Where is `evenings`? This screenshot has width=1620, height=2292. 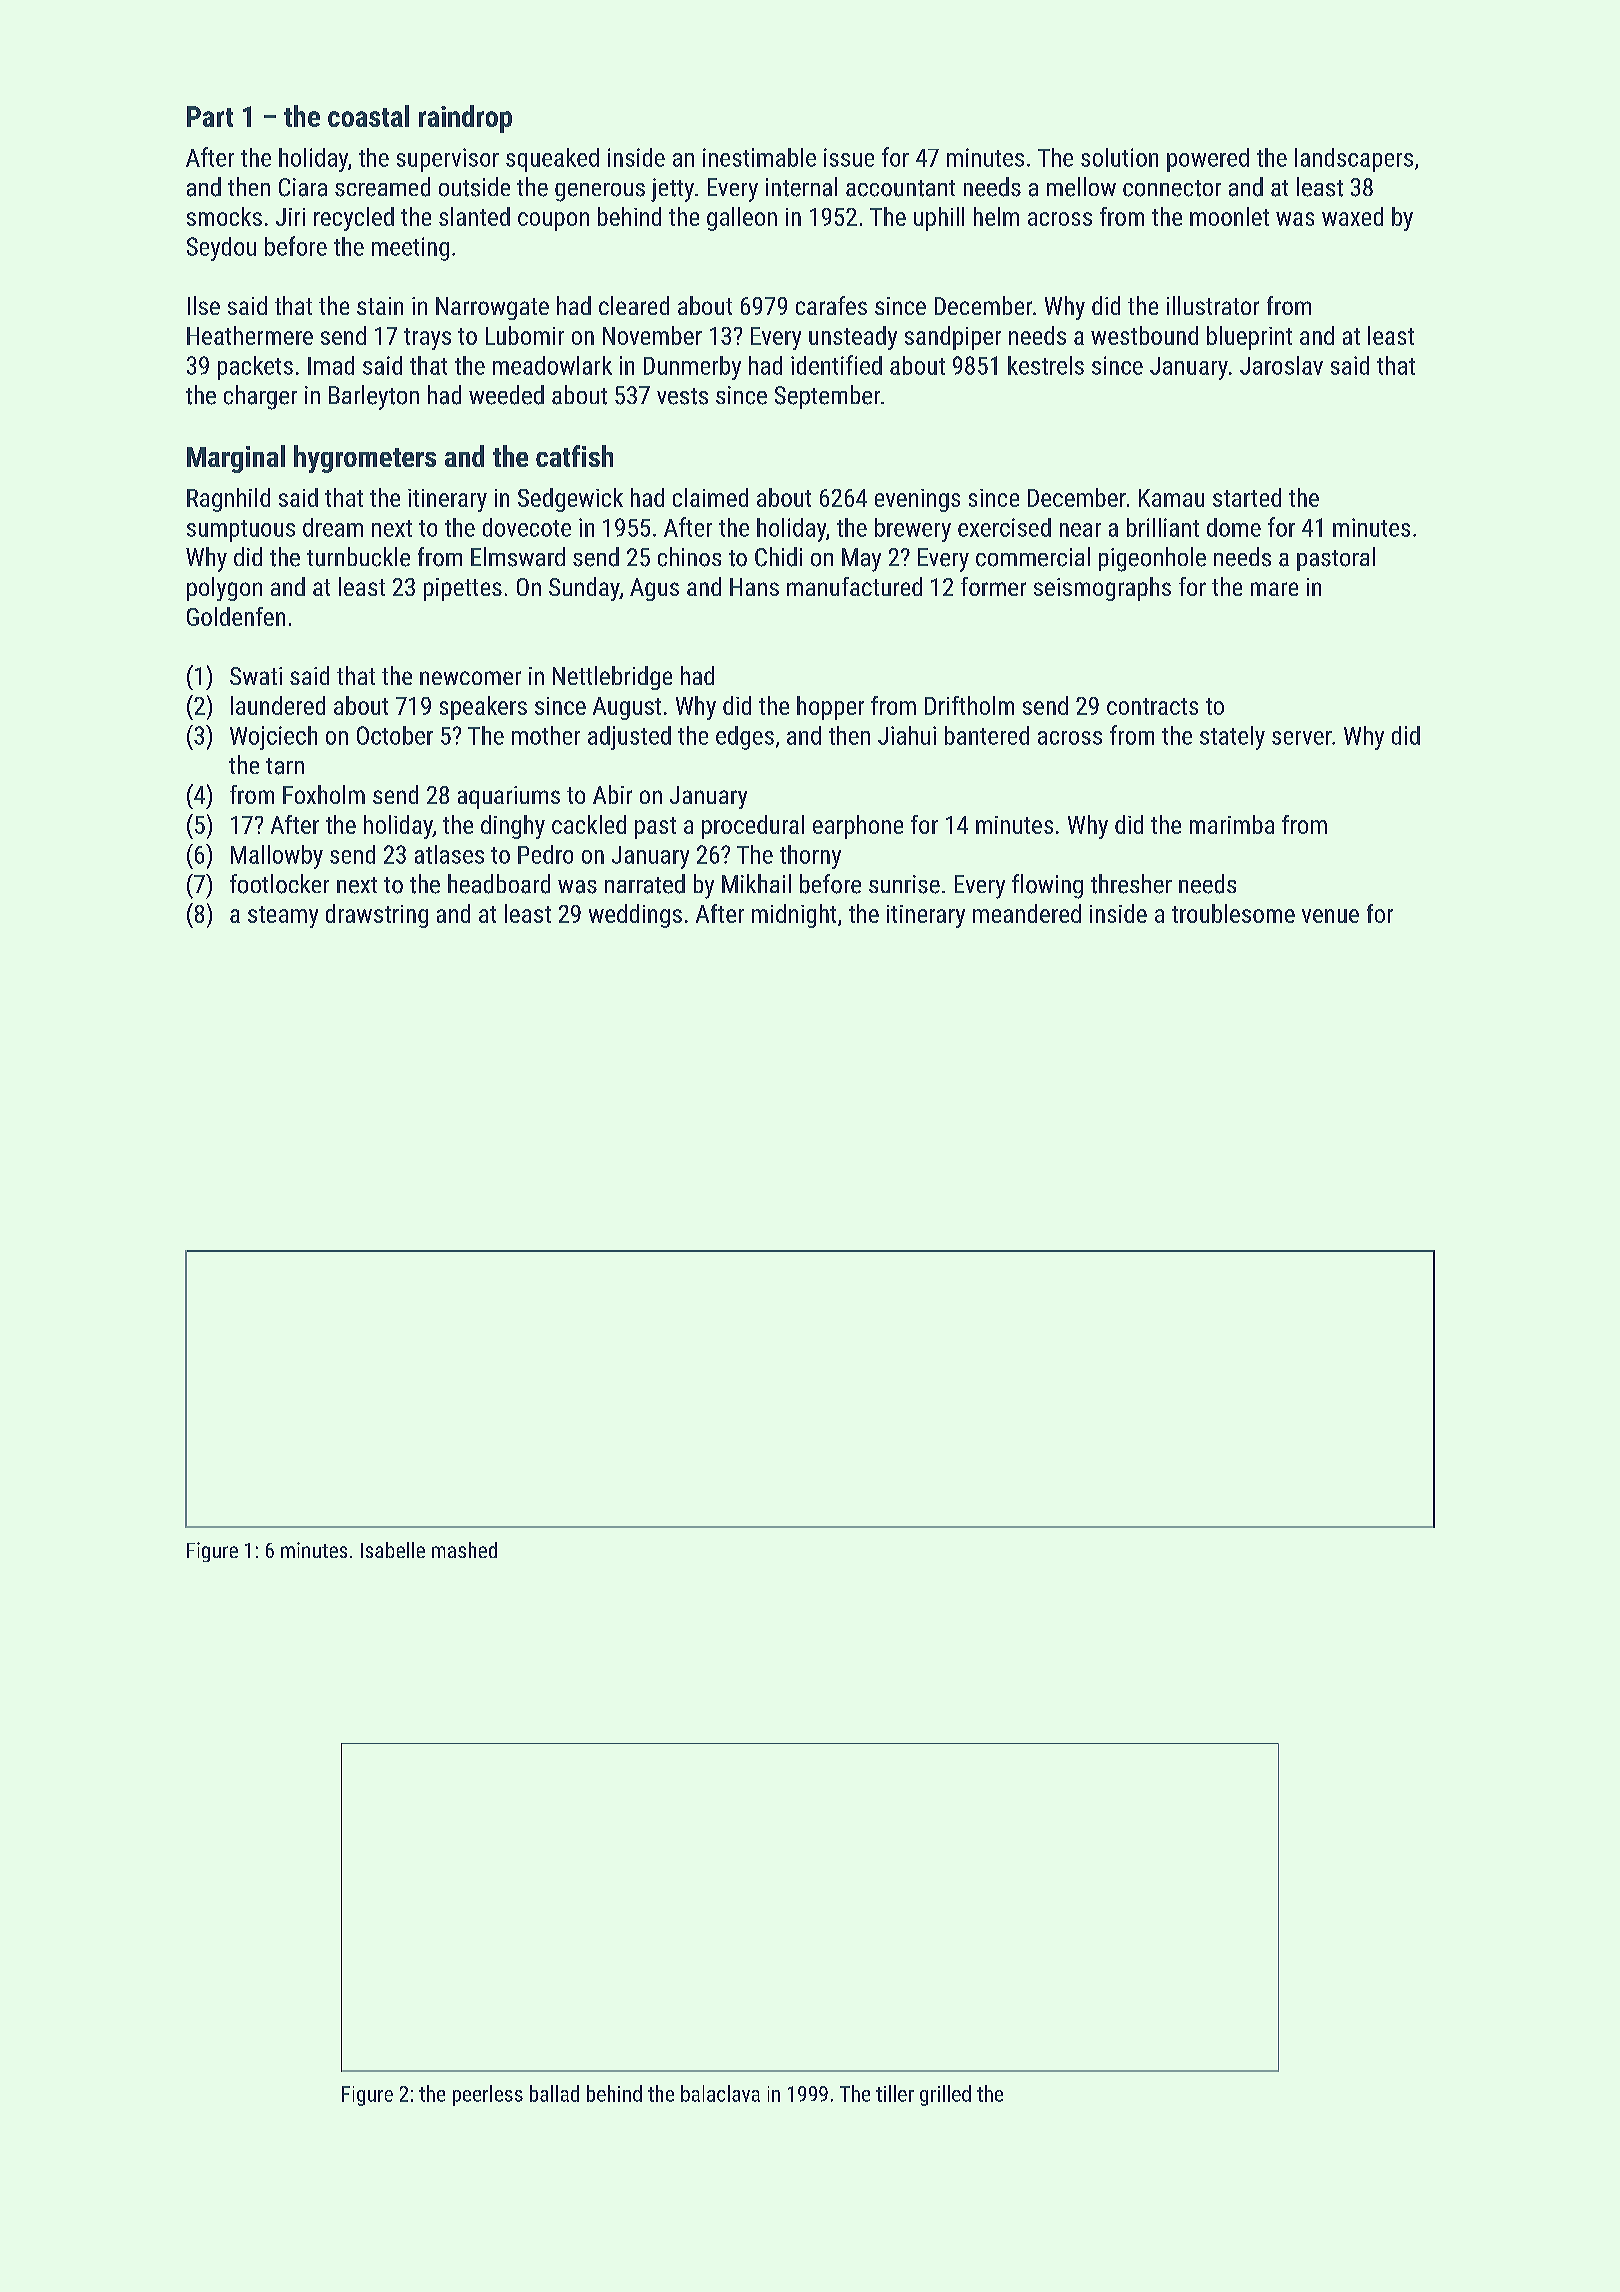
evenings is located at coordinates (917, 500).
